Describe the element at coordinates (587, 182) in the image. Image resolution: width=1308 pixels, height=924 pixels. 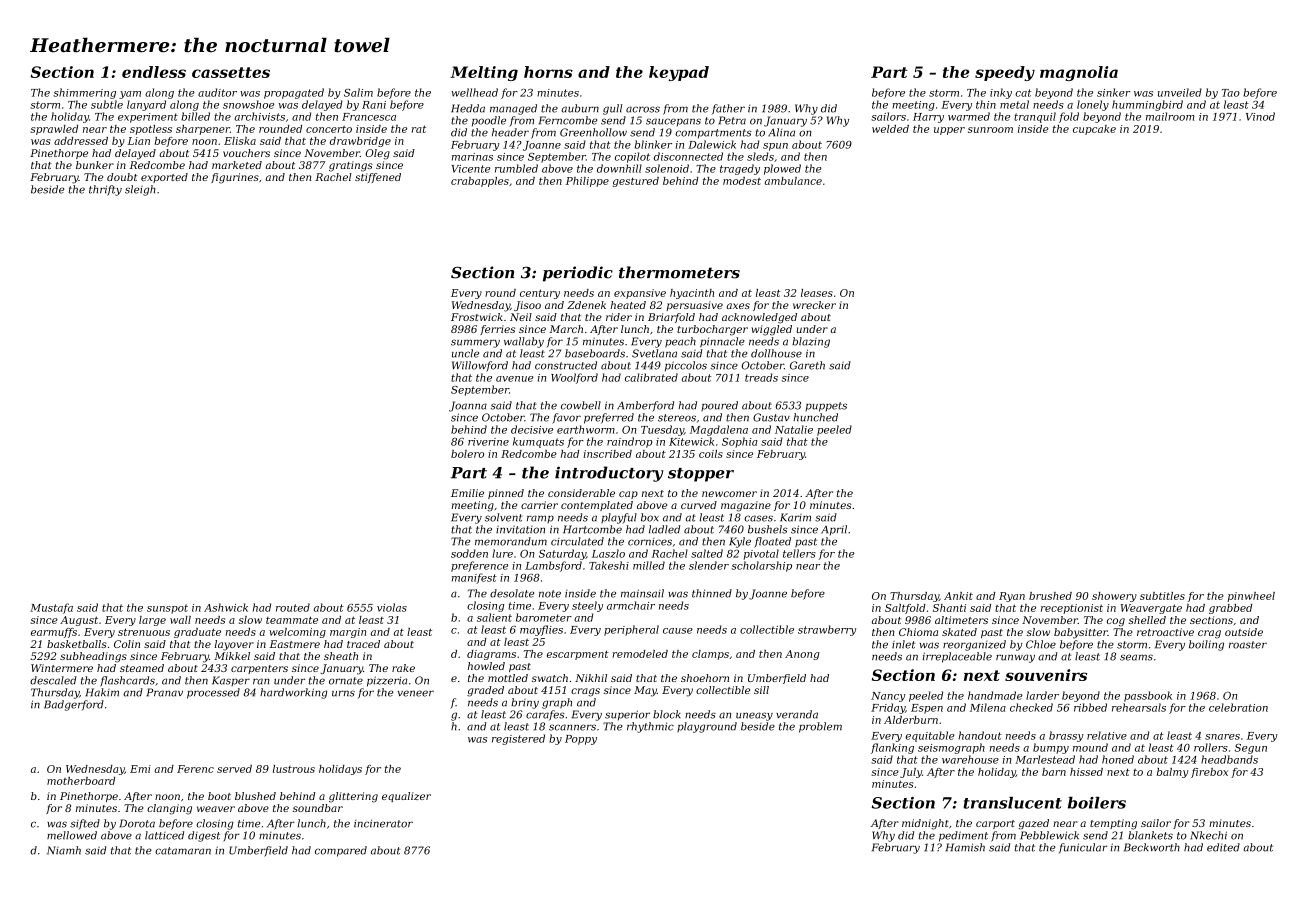
I see `Philippe` at that location.
